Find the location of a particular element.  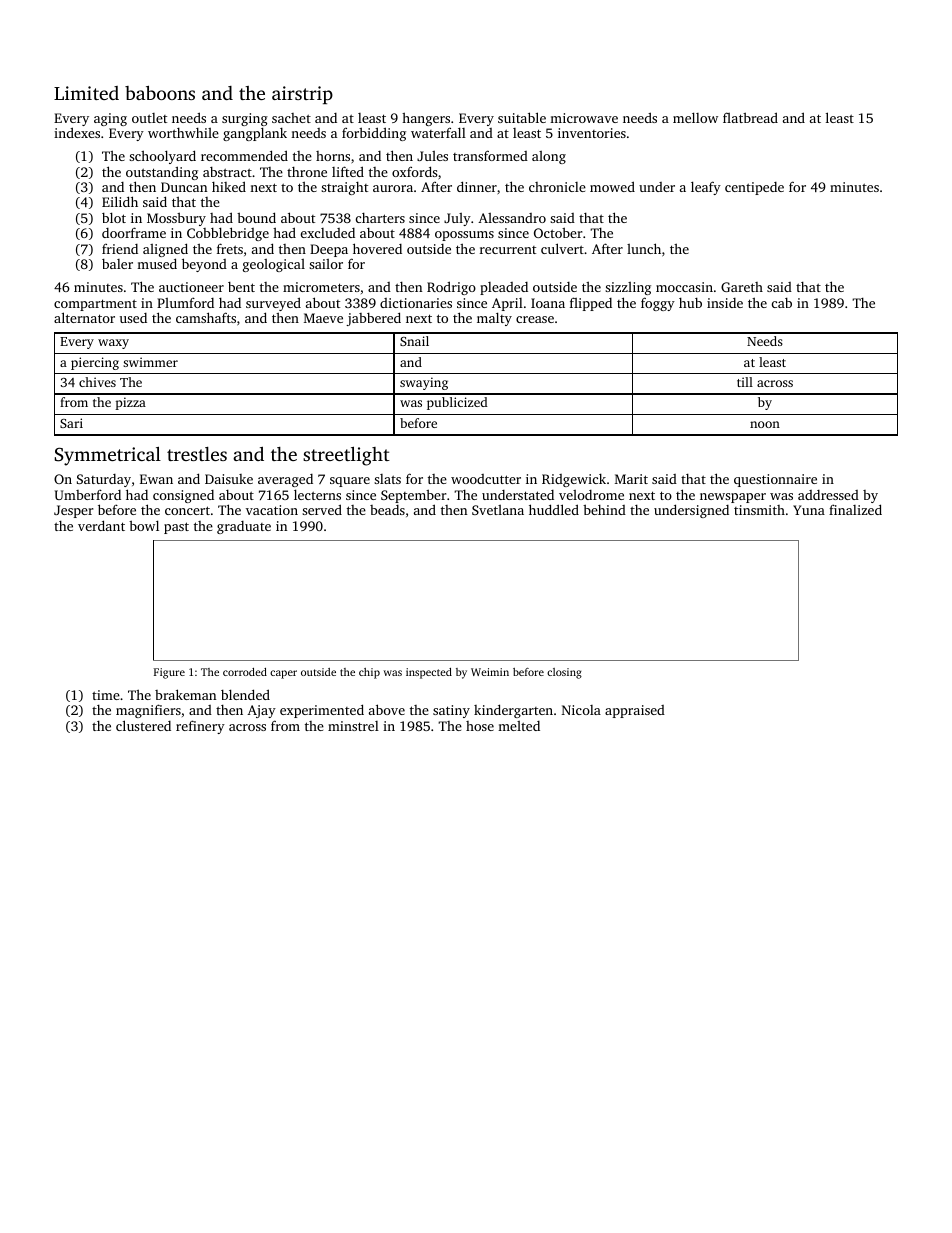

closing is located at coordinates (564, 673).
